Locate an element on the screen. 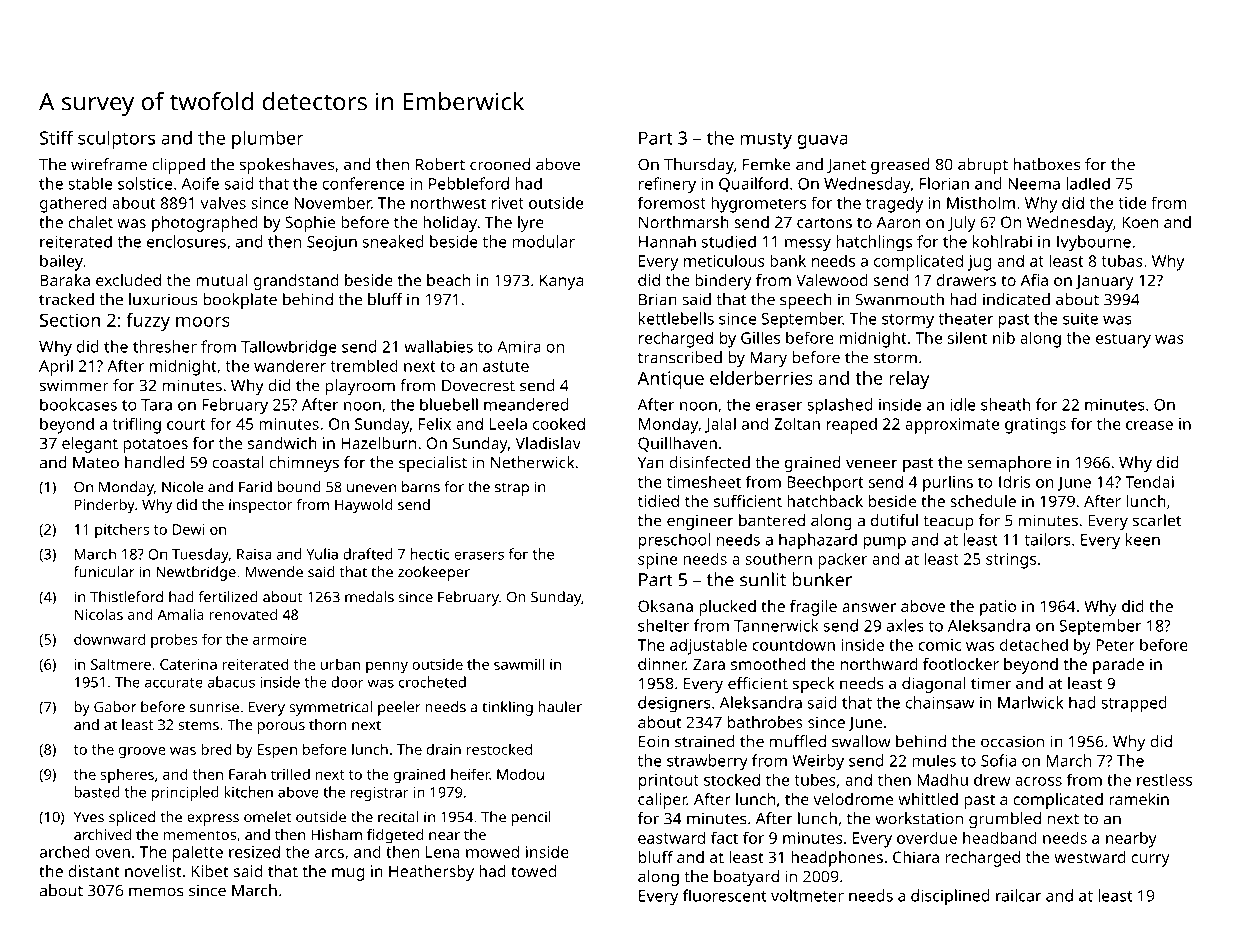 This screenshot has height=952, width=1233. Hazelburn is located at coordinates (378, 443).
